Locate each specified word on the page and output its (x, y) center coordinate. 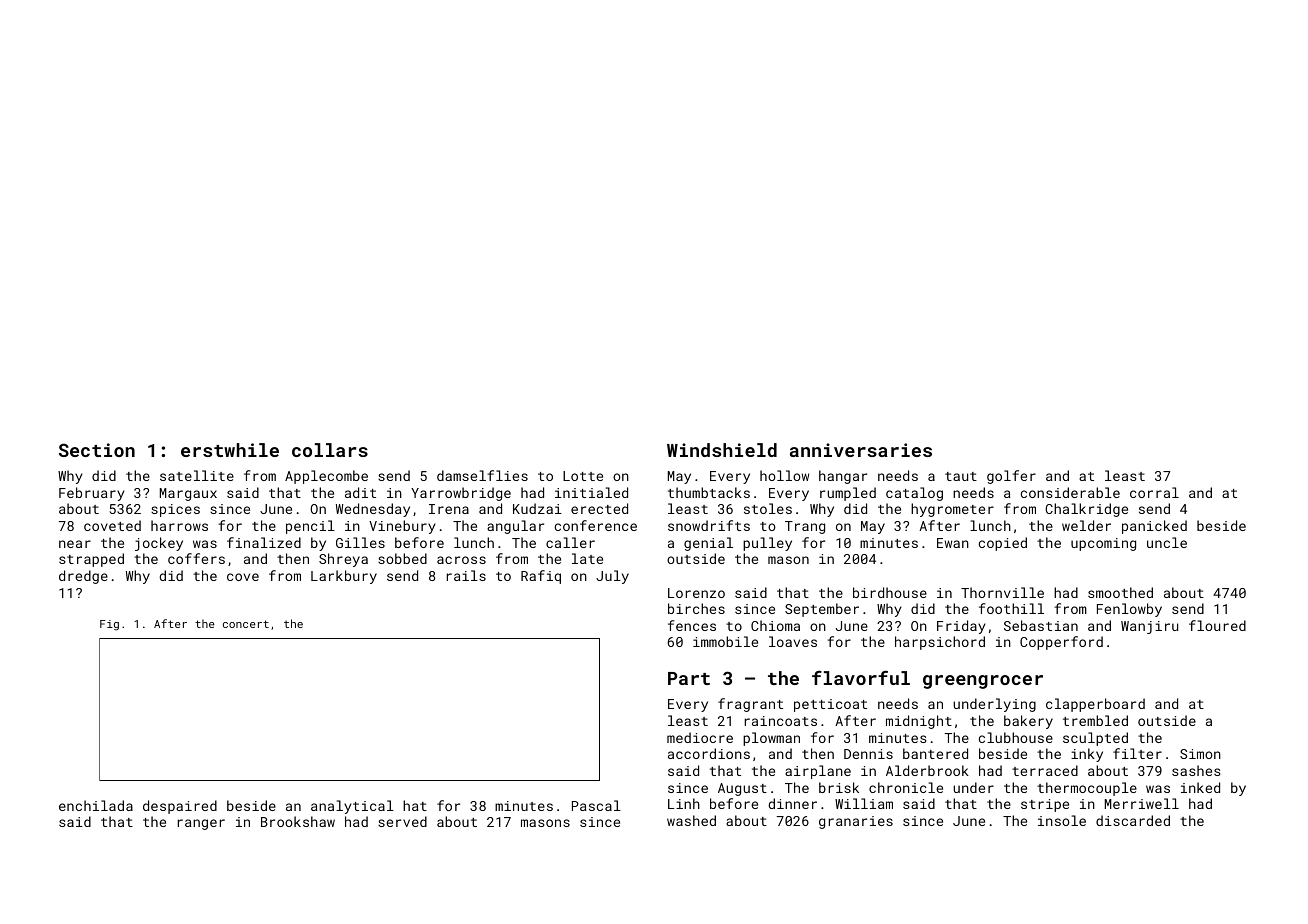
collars (330, 450)
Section (97, 450)
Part (689, 678)
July (612, 577)
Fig (109, 625)
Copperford (1061, 643)
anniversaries (861, 450)
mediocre (700, 737)
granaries (856, 822)
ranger (201, 824)
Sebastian (1041, 625)
